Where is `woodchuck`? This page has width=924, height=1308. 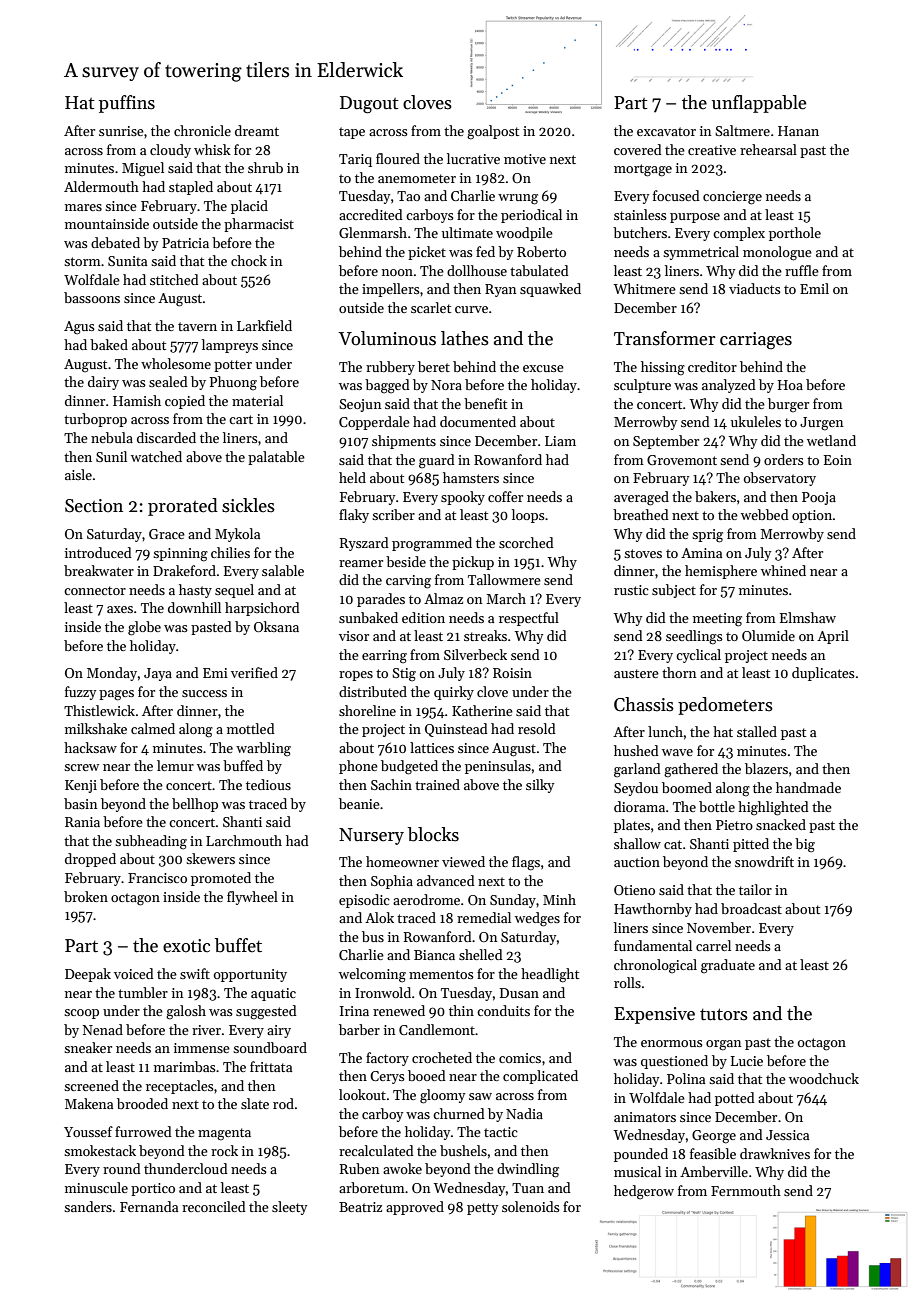 woodchuck is located at coordinates (824, 1078).
